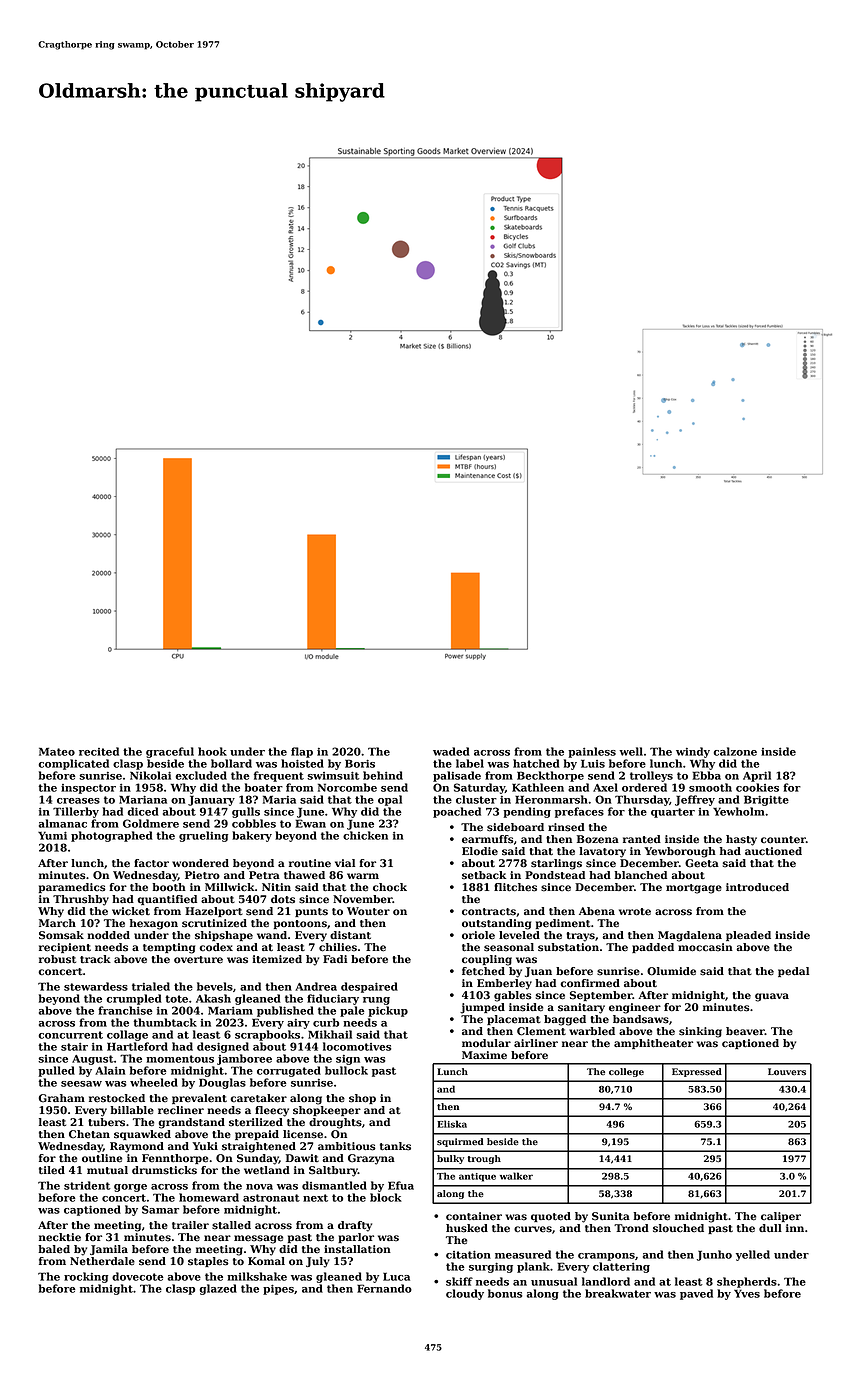 Image resolution: width=849 pixels, height=1400 pixels. I want to click on Olumide, so click(671, 971).
